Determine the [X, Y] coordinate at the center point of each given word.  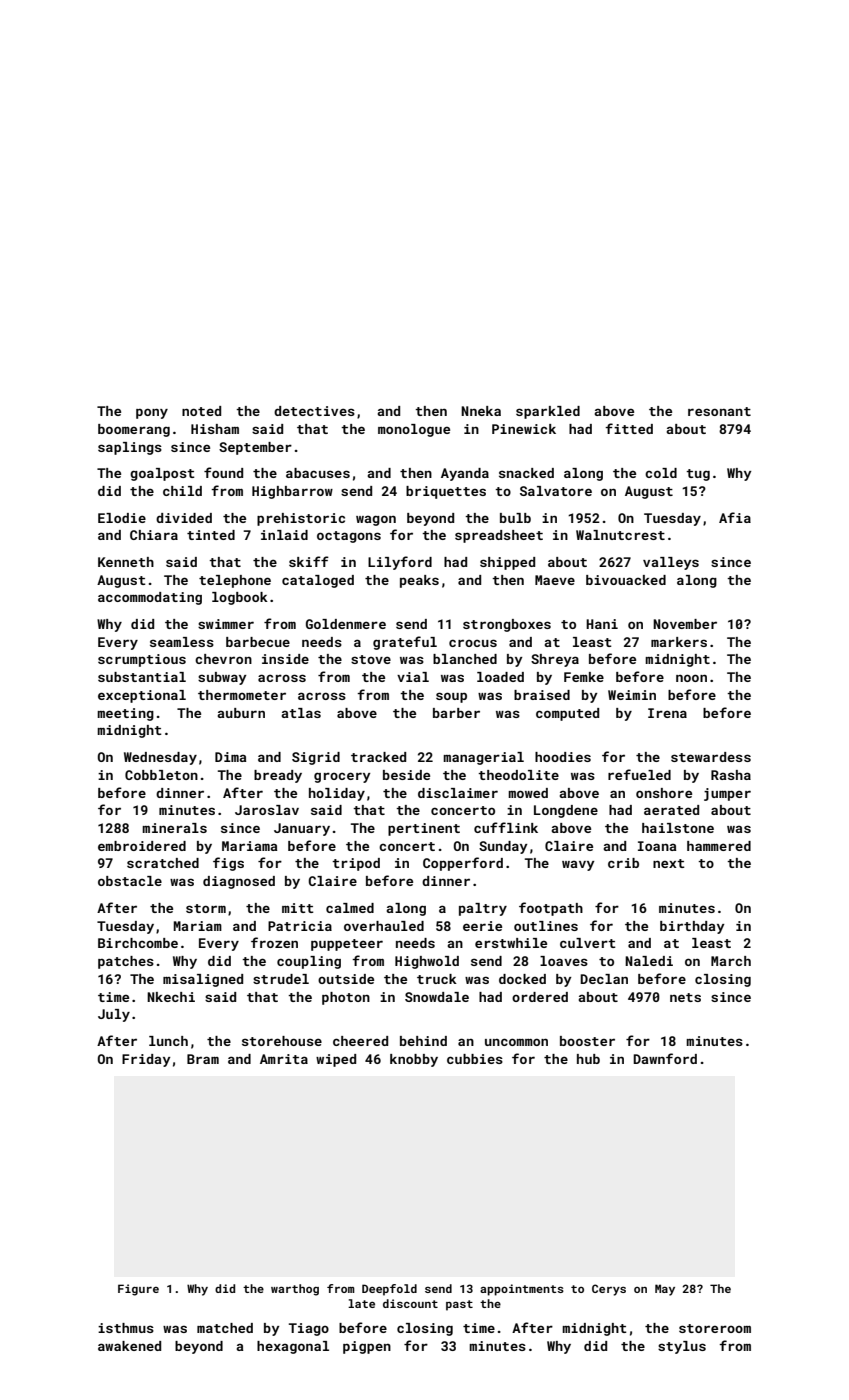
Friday [146, 1060]
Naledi [649, 961]
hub [588, 1059]
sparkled [548, 412]
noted [201, 411]
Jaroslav [267, 810]
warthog [295, 1290]
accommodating [150, 598]
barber [456, 713]
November [685, 624]
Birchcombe [138, 943]
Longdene [566, 811]
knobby [414, 1060]
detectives [314, 411]
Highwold [427, 962]
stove [371, 659]
